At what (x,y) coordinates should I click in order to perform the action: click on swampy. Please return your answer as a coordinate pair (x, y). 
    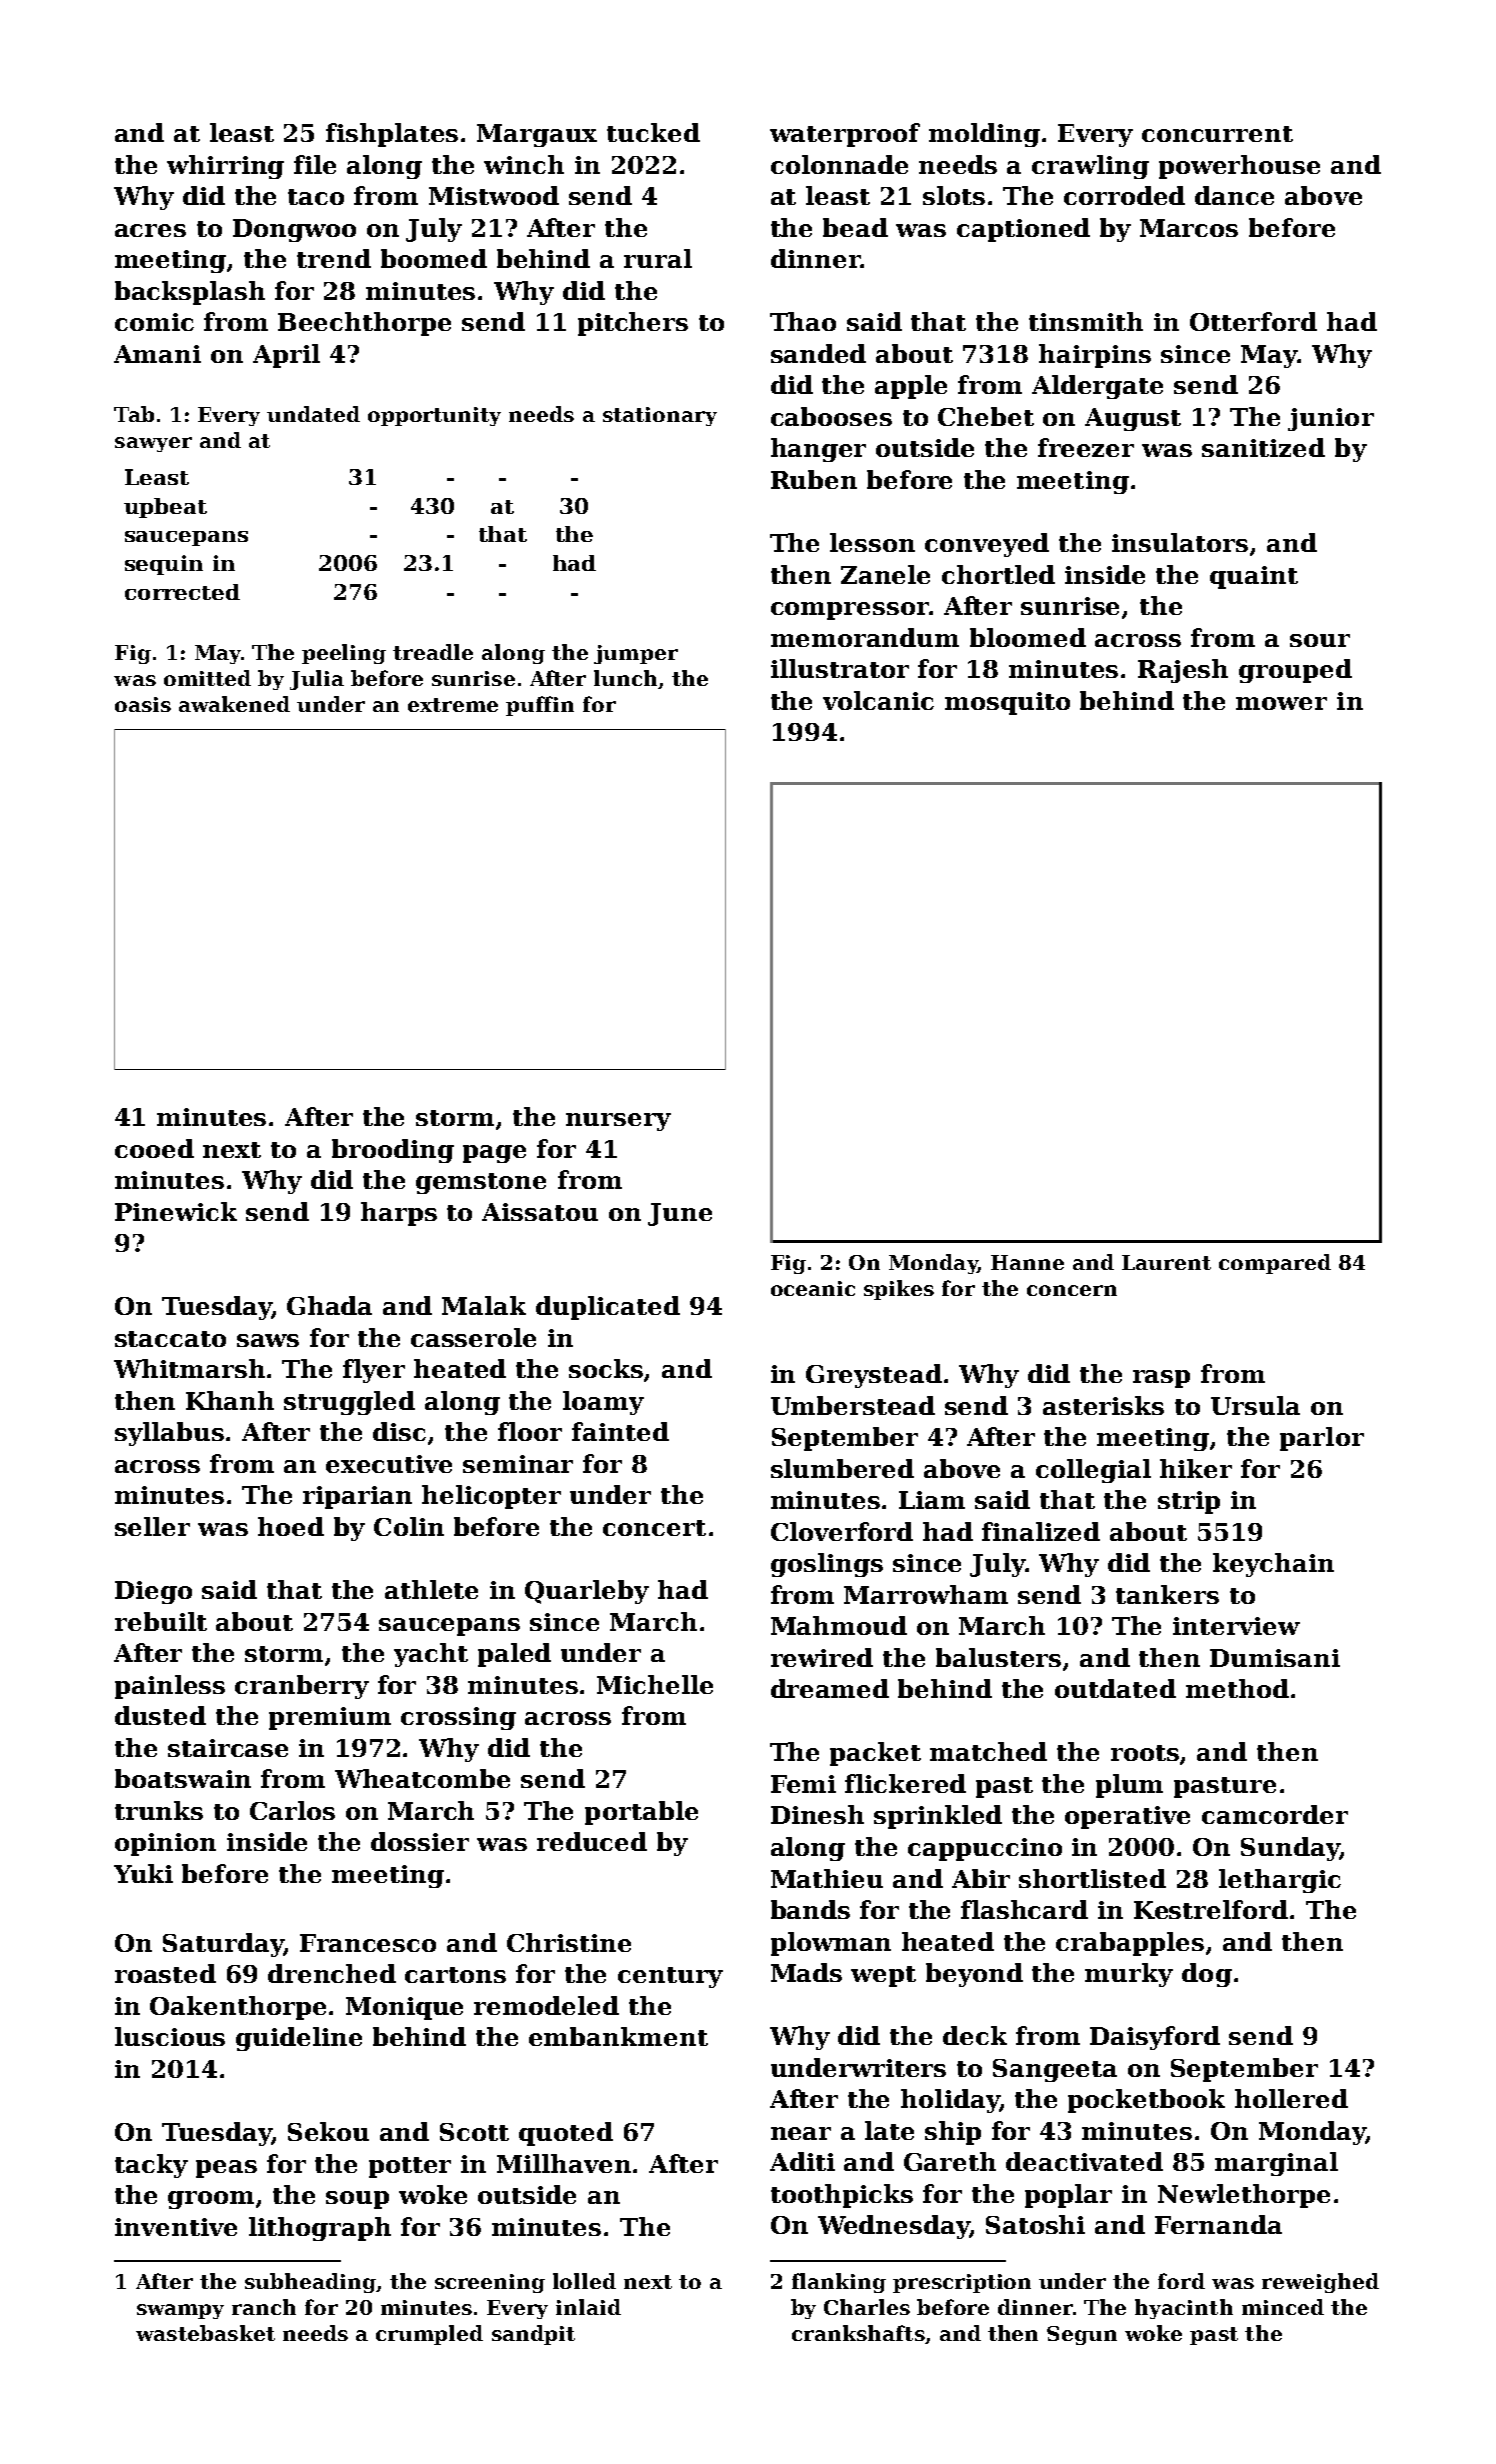
    Looking at the image, I should click on (180, 2311).
